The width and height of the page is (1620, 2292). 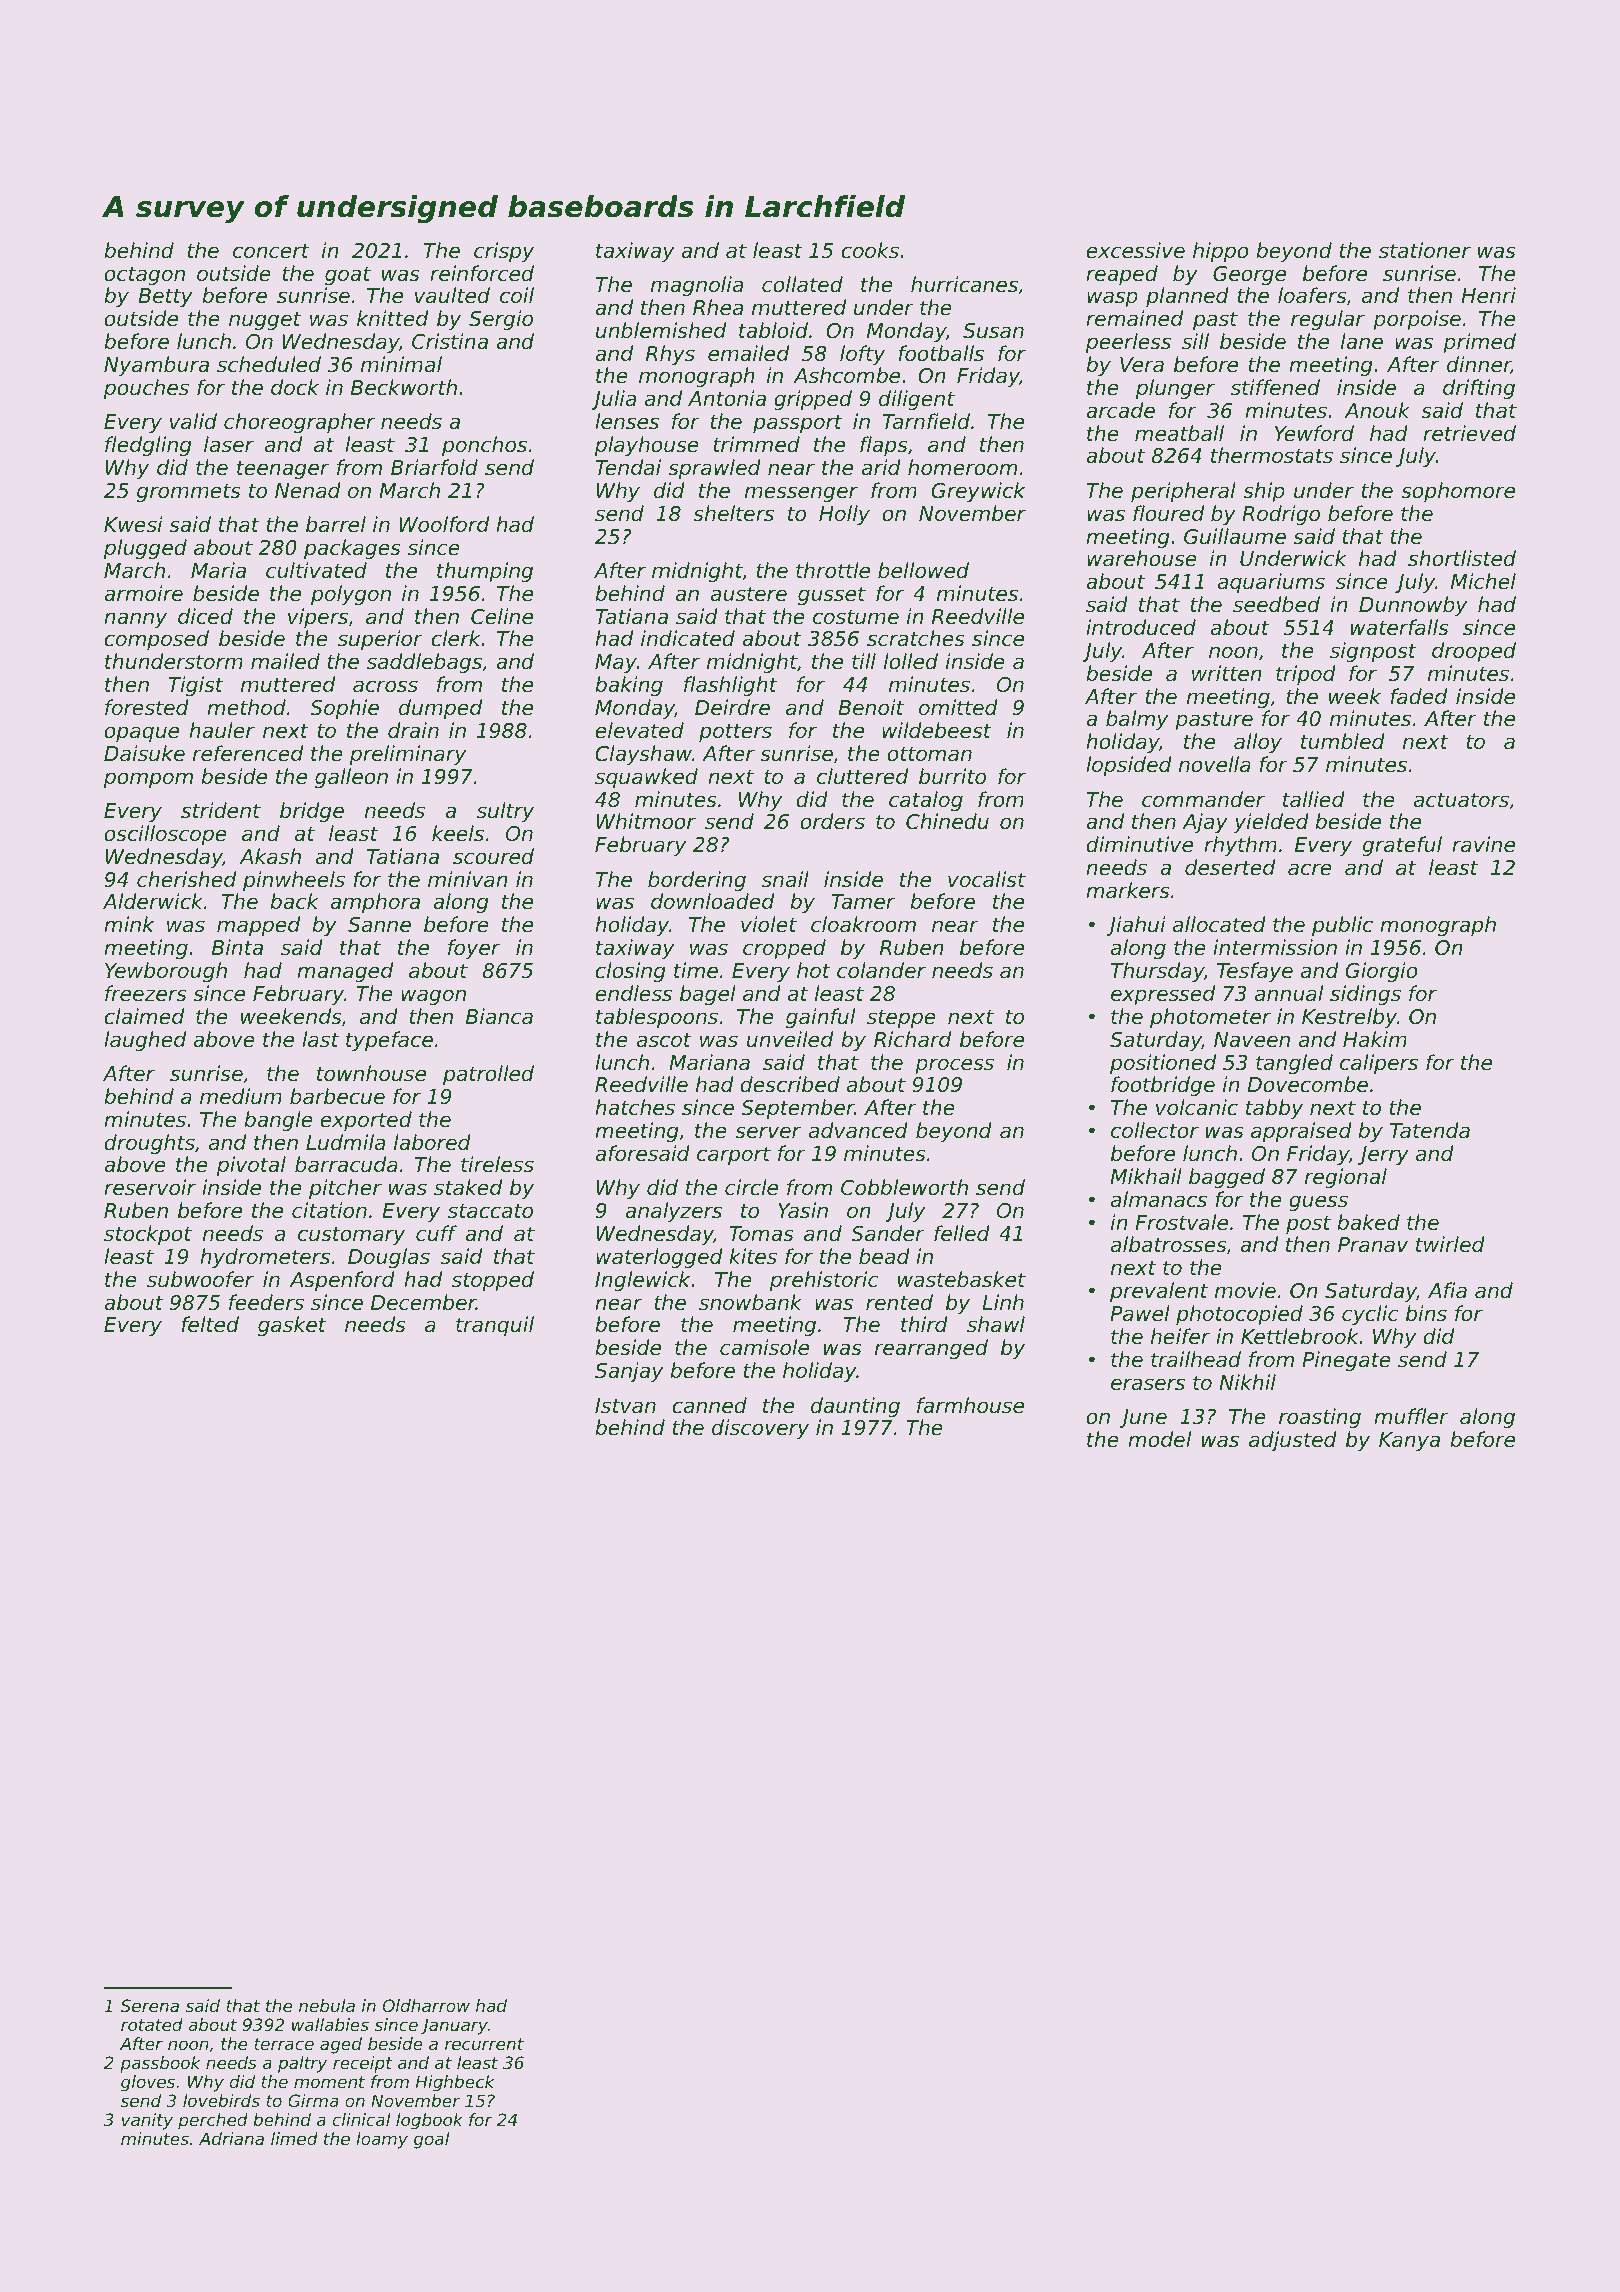 I want to click on model, so click(x=1159, y=1439).
